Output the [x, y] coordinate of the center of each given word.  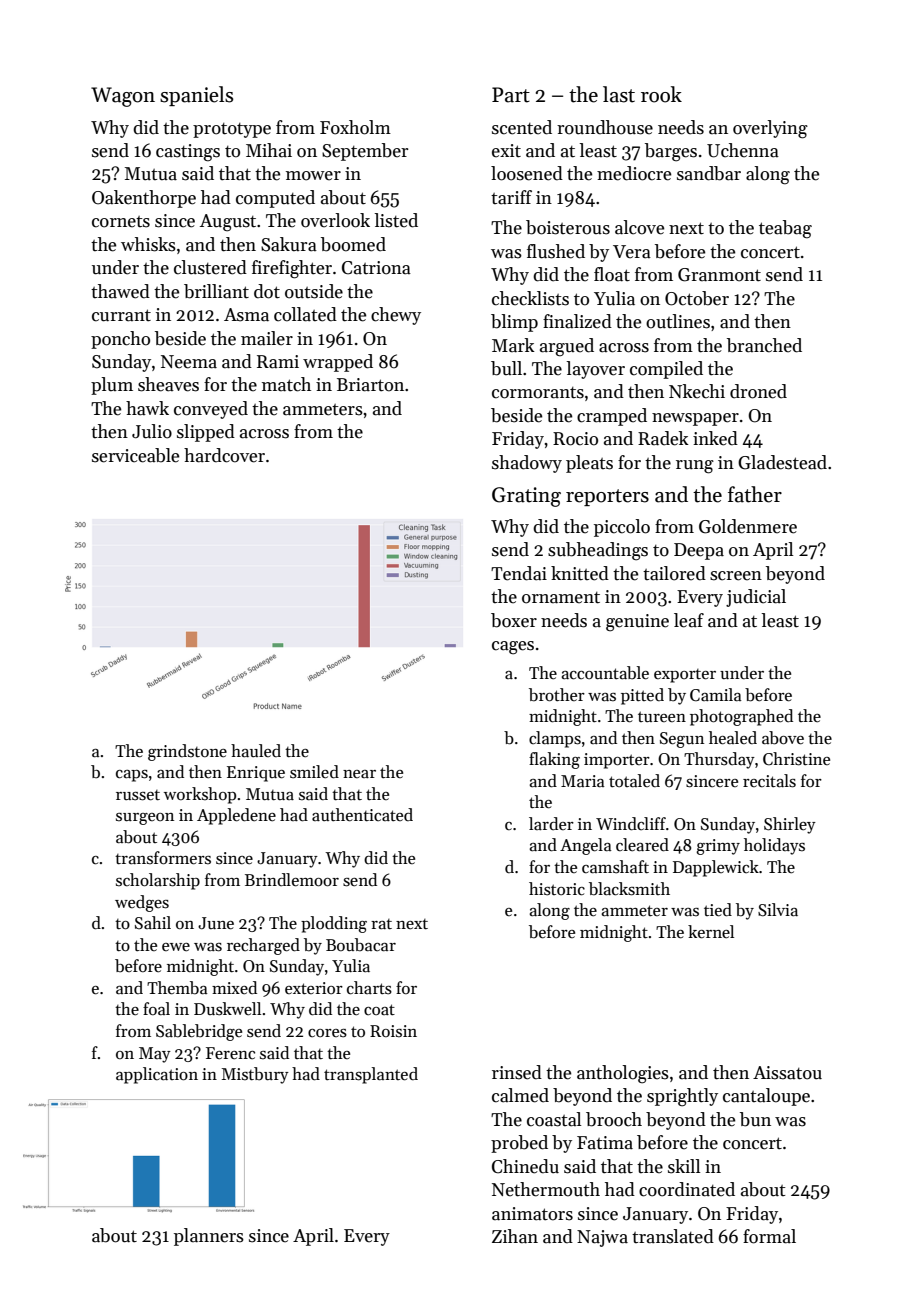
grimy [718, 847]
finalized [577, 321]
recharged [263, 946]
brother [557, 695]
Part [511, 95]
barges [671, 152]
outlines [678, 321]
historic [557, 889]
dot [267, 291]
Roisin [393, 1031]
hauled [256, 751]
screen [736, 576]
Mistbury [255, 1075]
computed [275, 199]
